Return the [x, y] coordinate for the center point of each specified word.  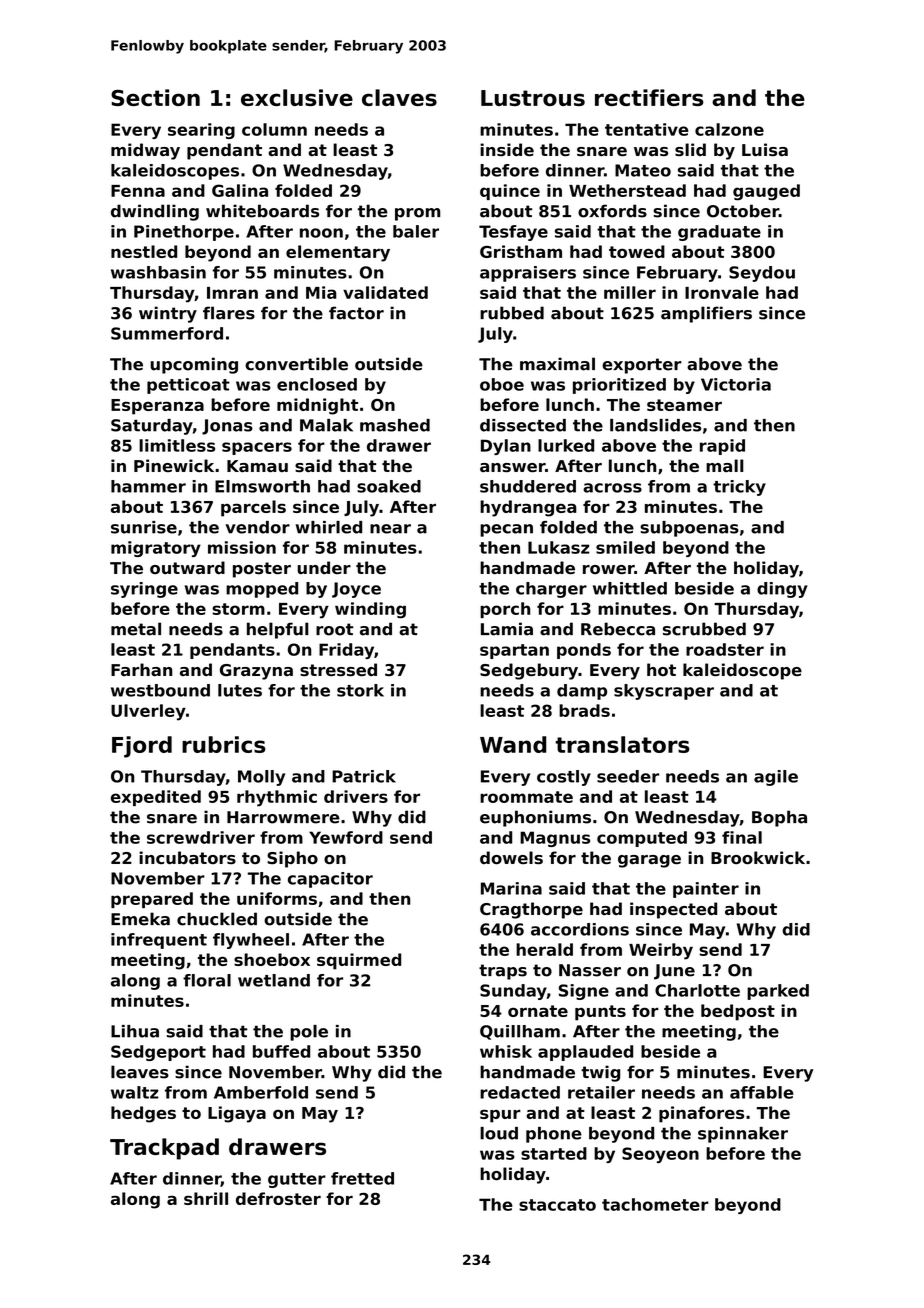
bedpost [738, 1012]
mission [242, 547]
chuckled [217, 919]
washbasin [158, 272]
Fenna [138, 191]
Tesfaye [513, 233]
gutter [297, 1180]
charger [551, 590]
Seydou [762, 274]
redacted [520, 1092]
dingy [782, 590]
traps [503, 972]
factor [356, 313]
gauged [766, 192]
